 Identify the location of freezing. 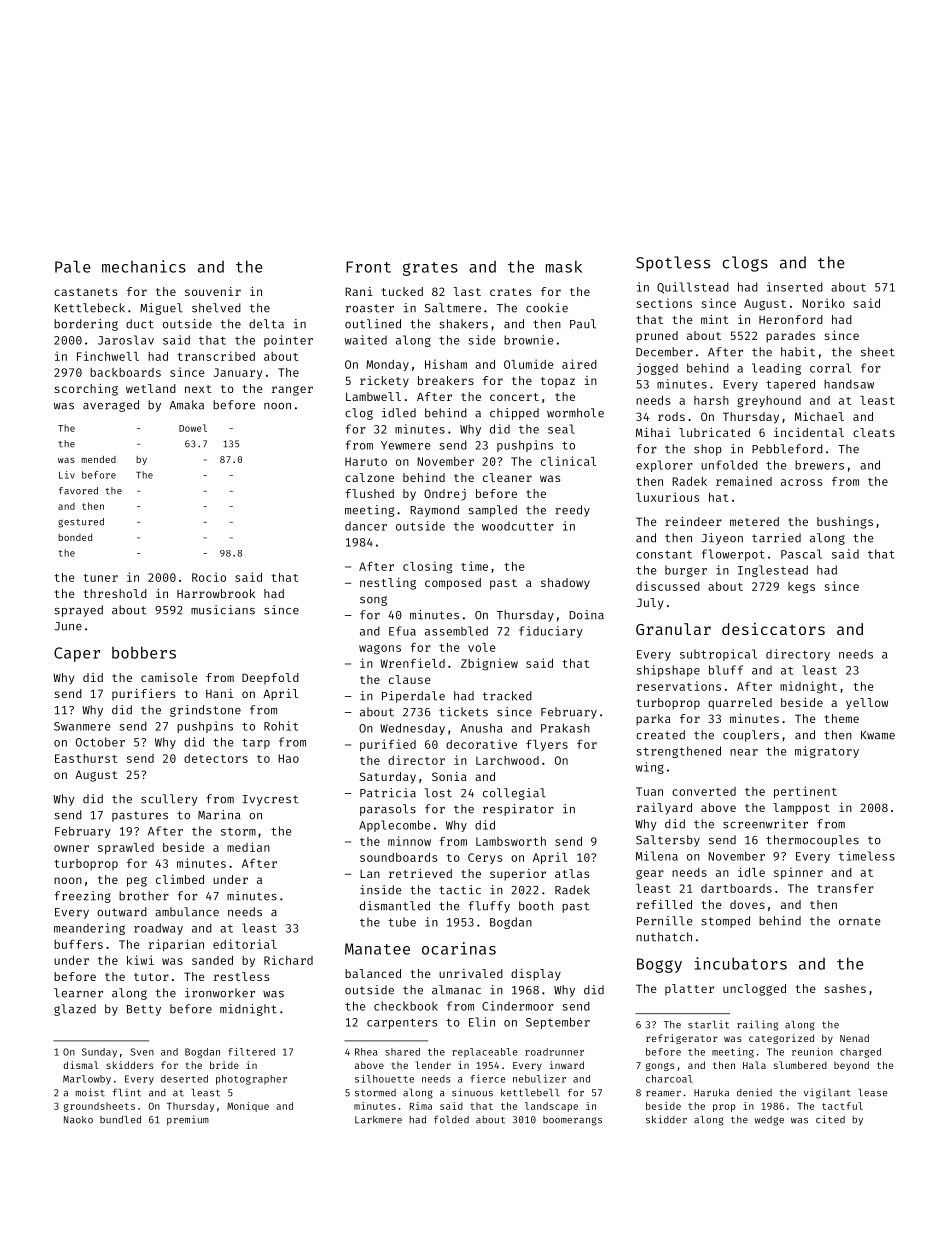
(83, 897).
